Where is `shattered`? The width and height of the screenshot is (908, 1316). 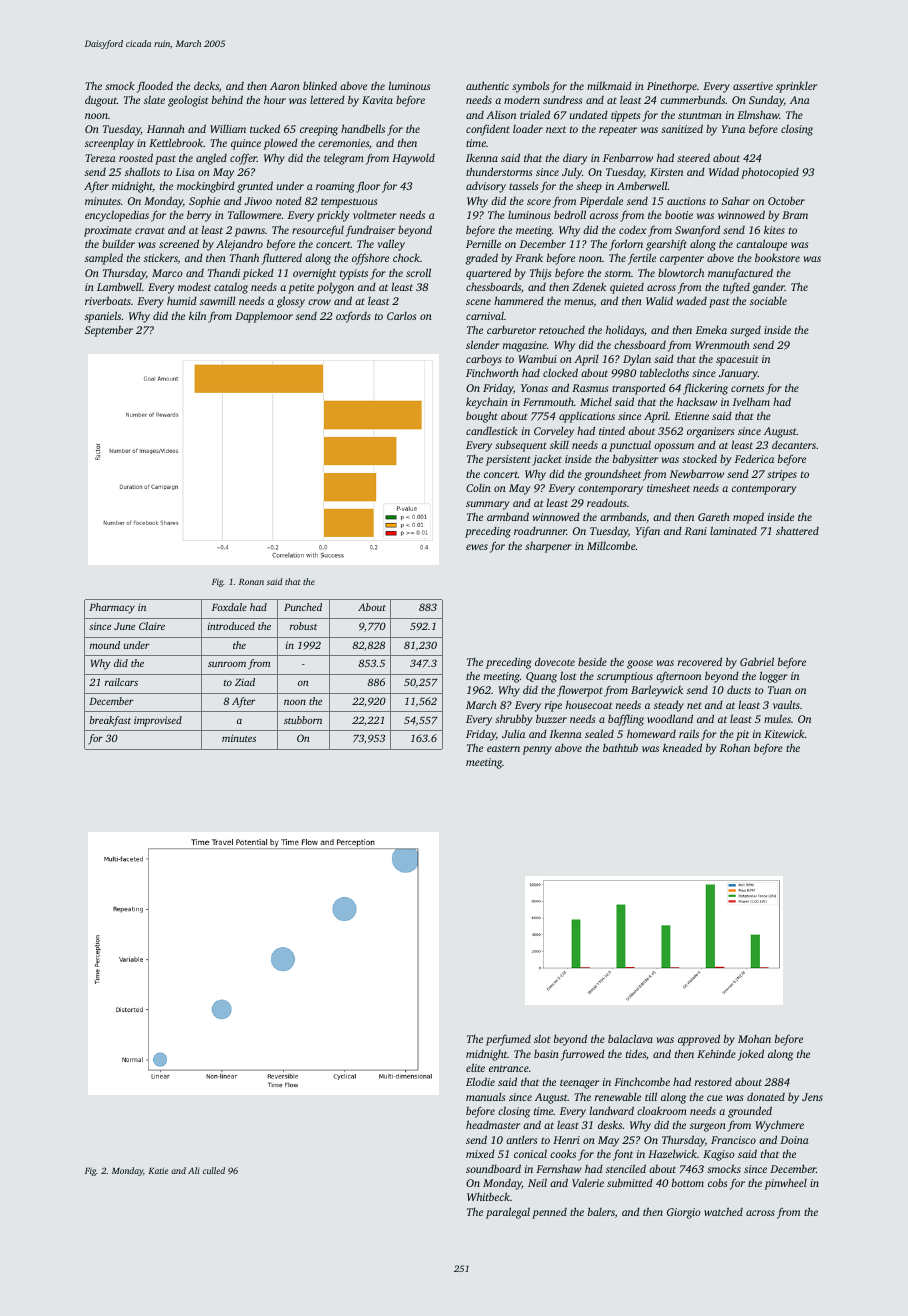
shattered is located at coordinates (797, 530).
